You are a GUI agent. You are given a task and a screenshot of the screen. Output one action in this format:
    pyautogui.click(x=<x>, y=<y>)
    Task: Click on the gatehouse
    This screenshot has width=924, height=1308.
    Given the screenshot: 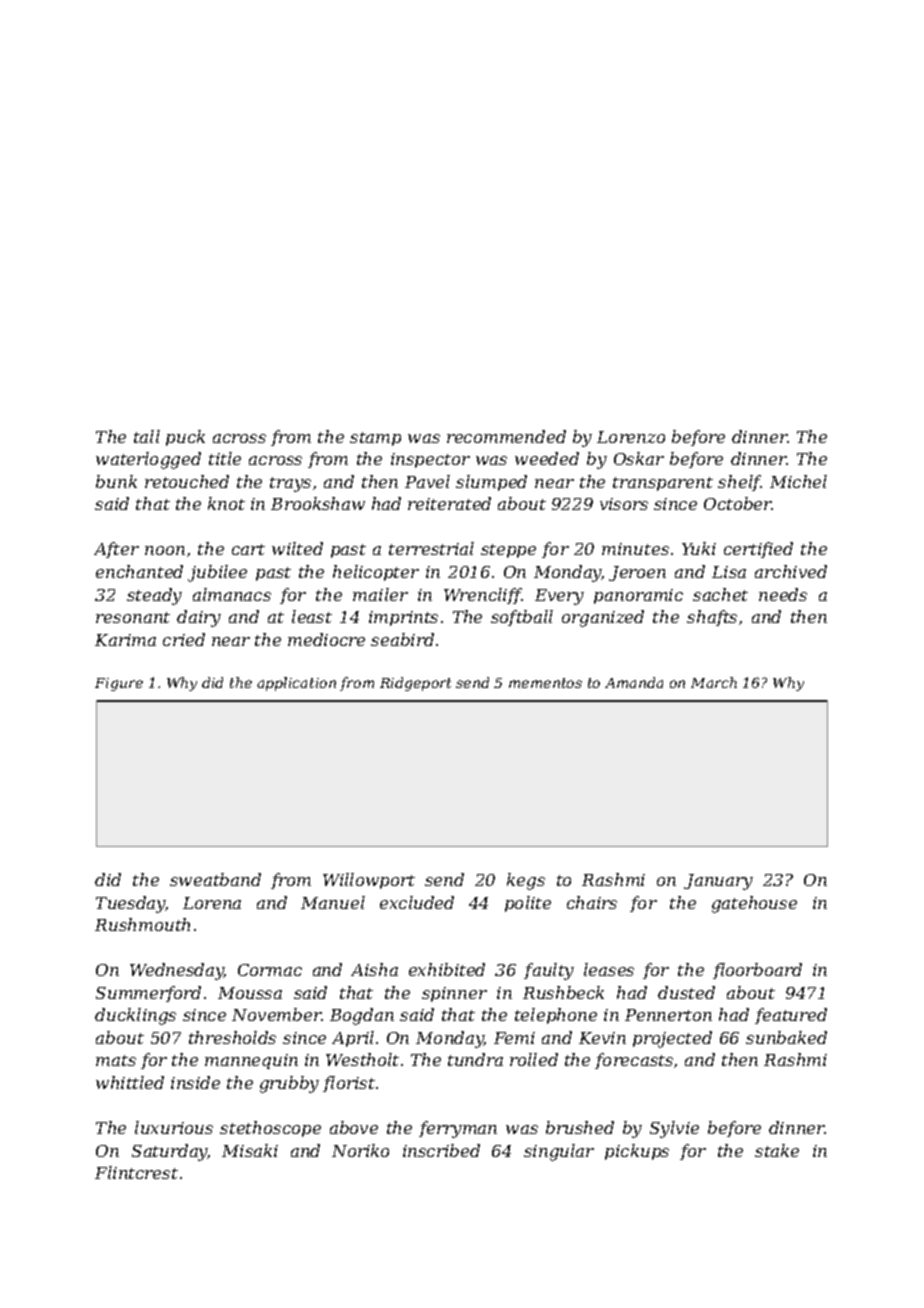 What is the action you would take?
    pyautogui.click(x=754, y=904)
